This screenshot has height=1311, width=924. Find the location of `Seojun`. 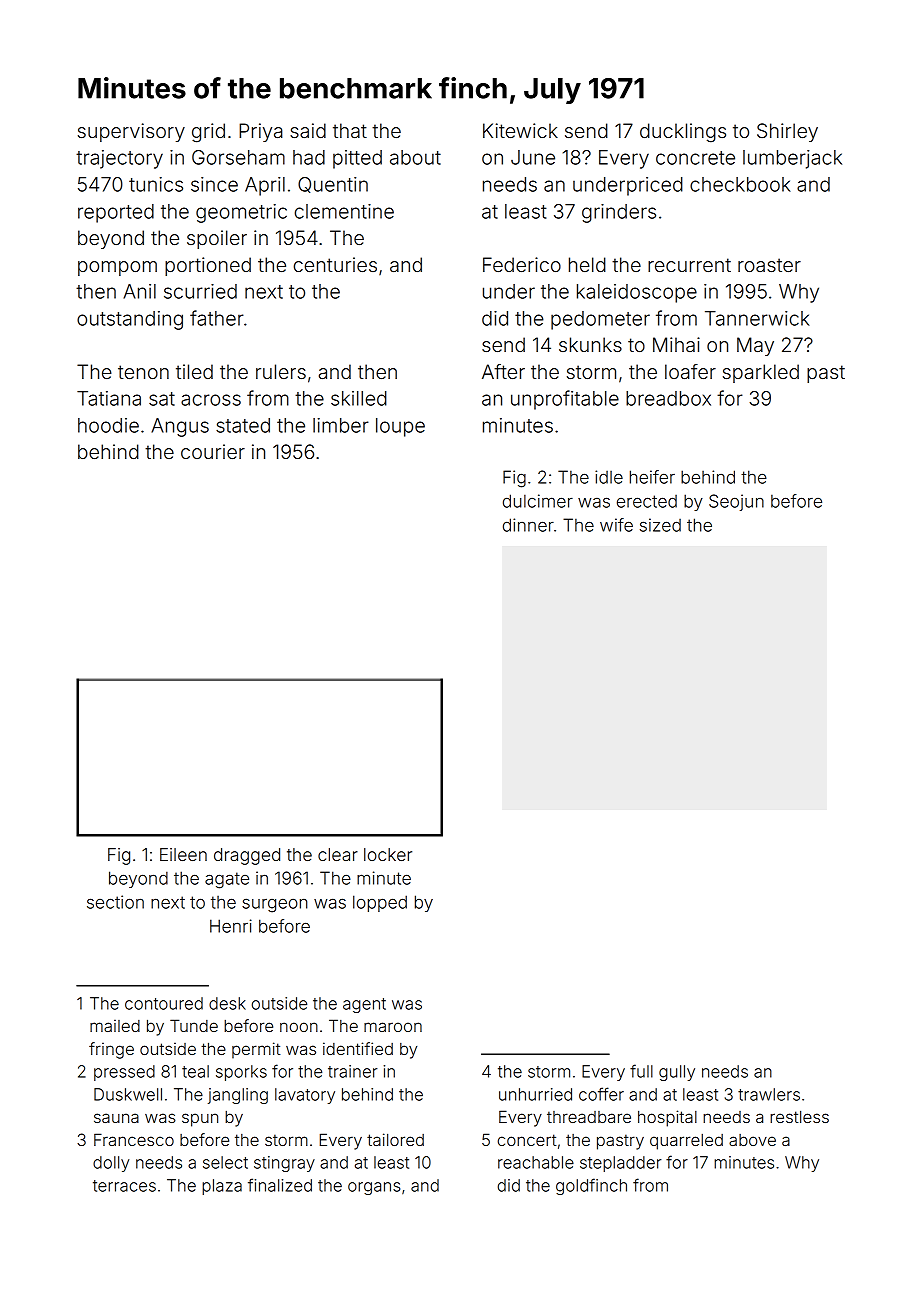

Seojun is located at coordinates (736, 502).
